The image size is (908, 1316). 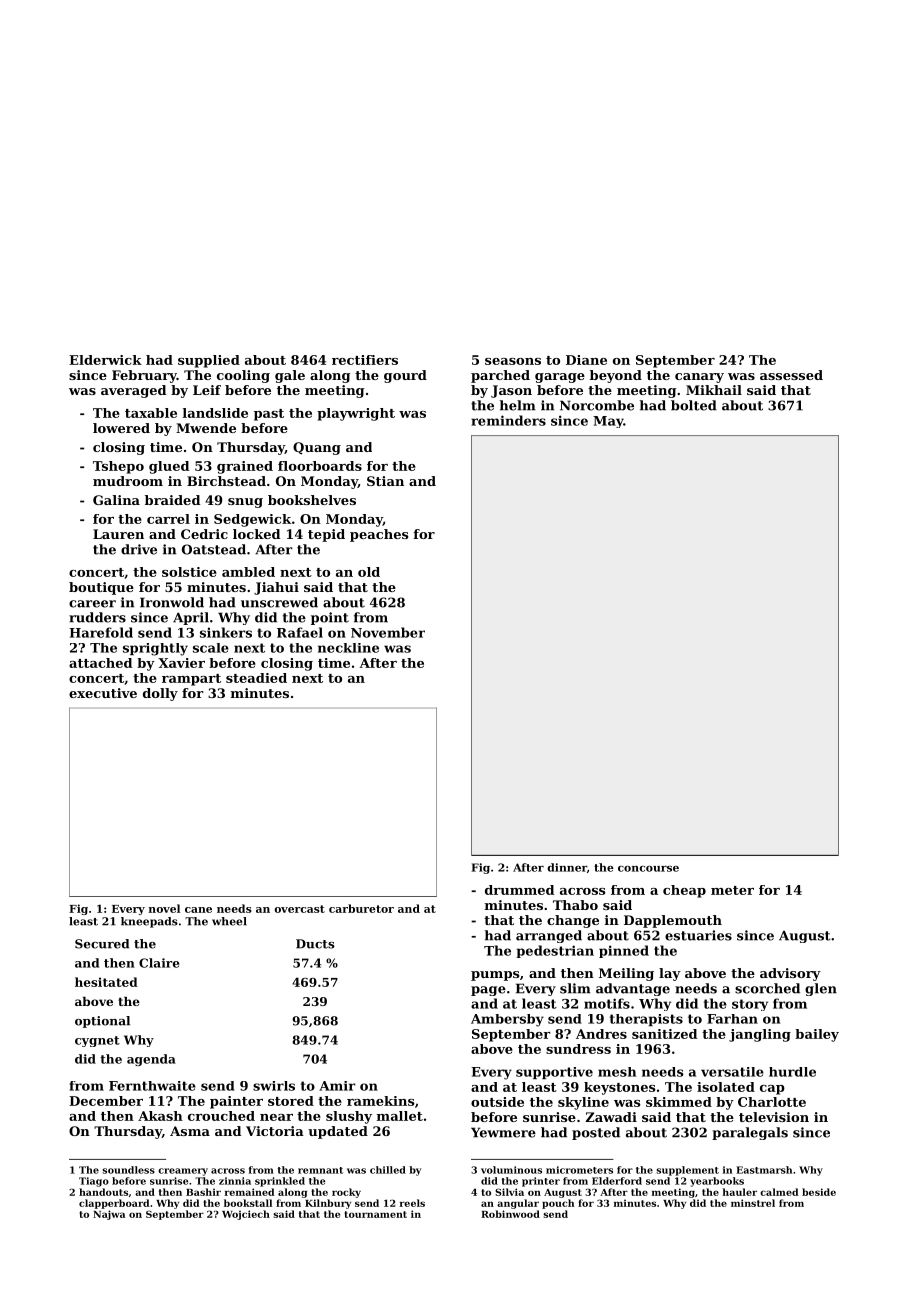 I want to click on Najwa, so click(x=109, y=1215).
